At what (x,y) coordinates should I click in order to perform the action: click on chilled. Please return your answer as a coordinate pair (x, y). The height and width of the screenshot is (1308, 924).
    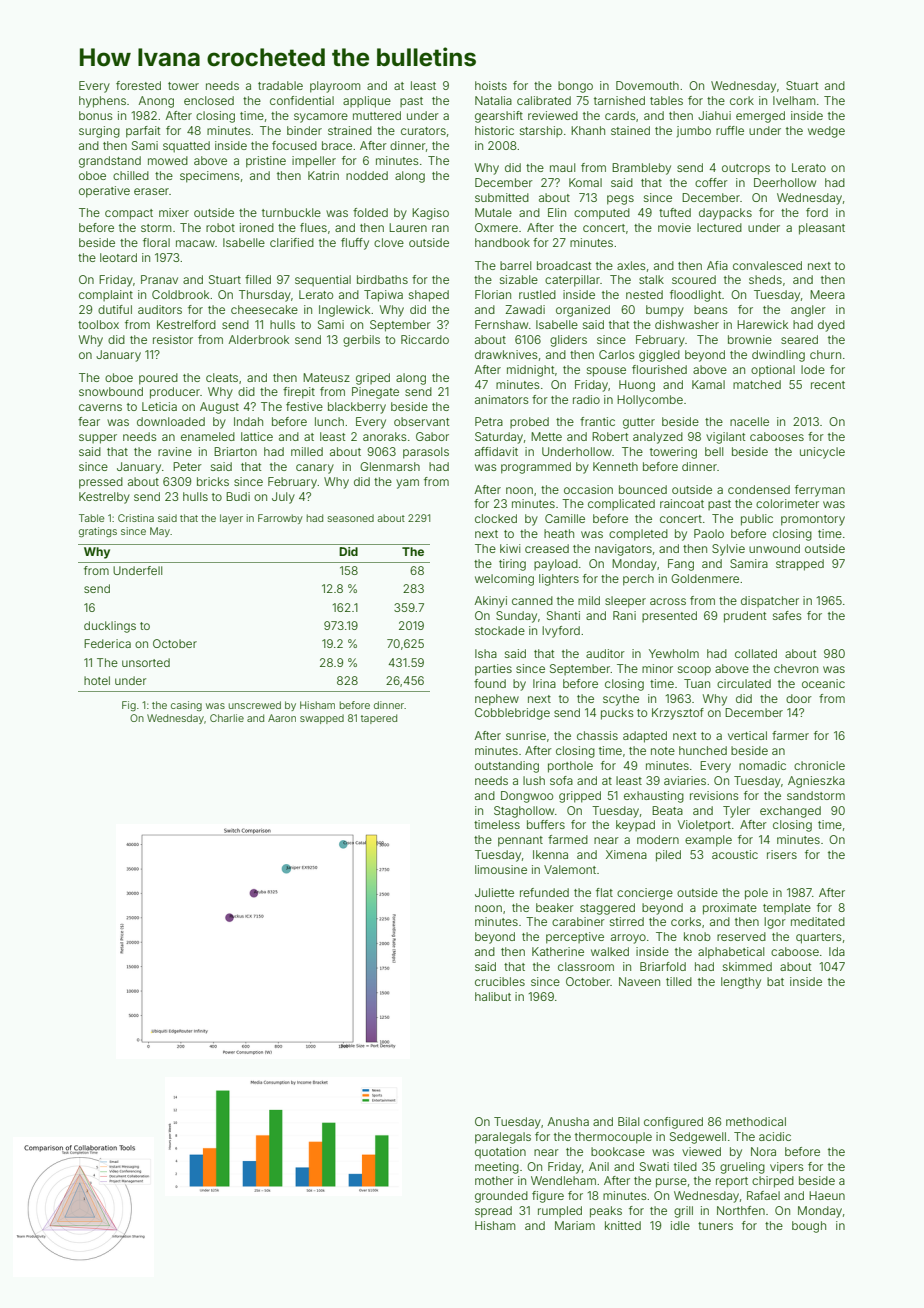
    Looking at the image, I should click on (131, 175).
